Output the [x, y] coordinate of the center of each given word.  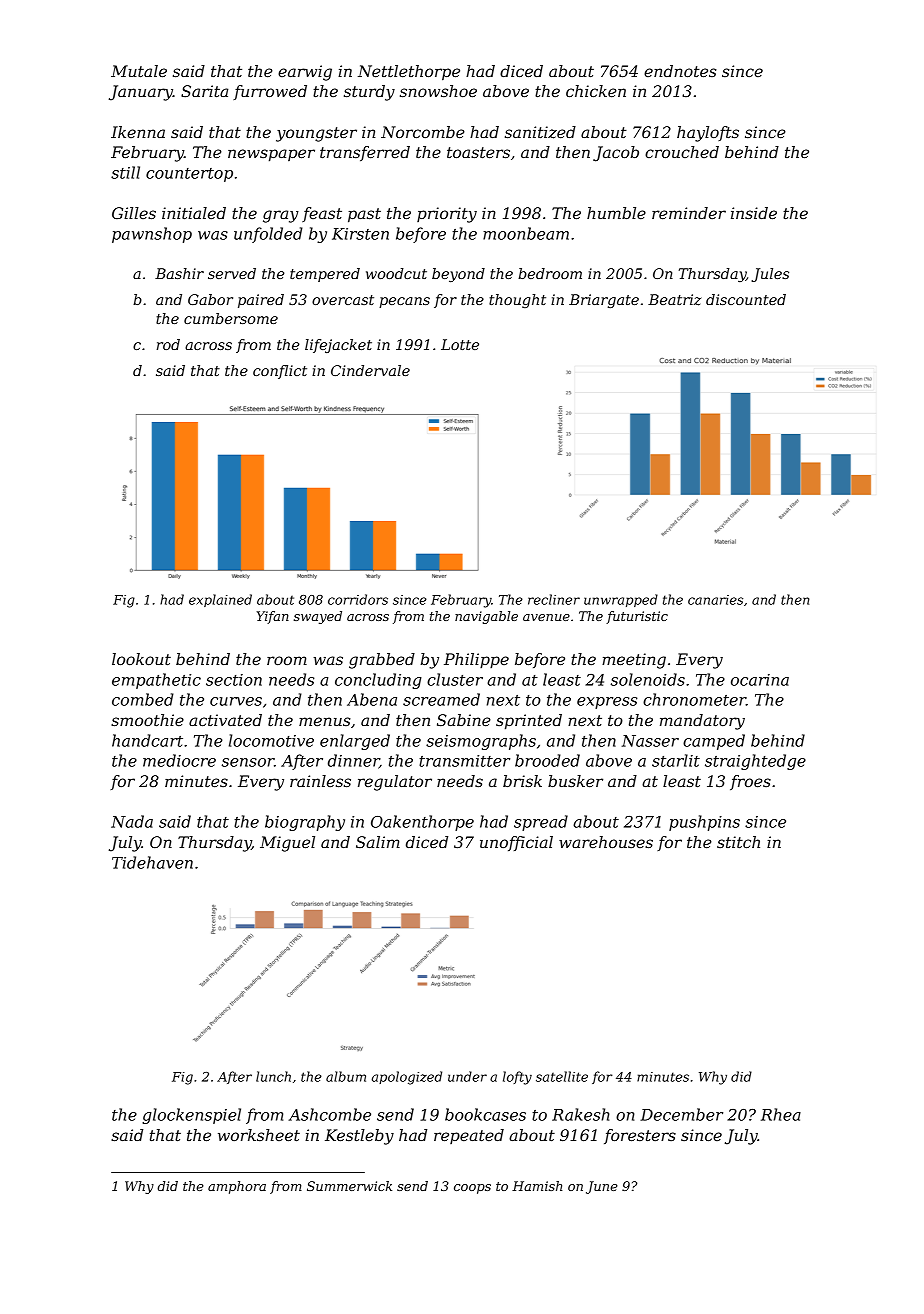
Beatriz [675, 300]
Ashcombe [330, 1114]
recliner [554, 599]
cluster [455, 679]
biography [305, 823]
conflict [280, 372]
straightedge [755, 762]
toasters [478, 152]
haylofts [708, 134]
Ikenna [138, 132]
